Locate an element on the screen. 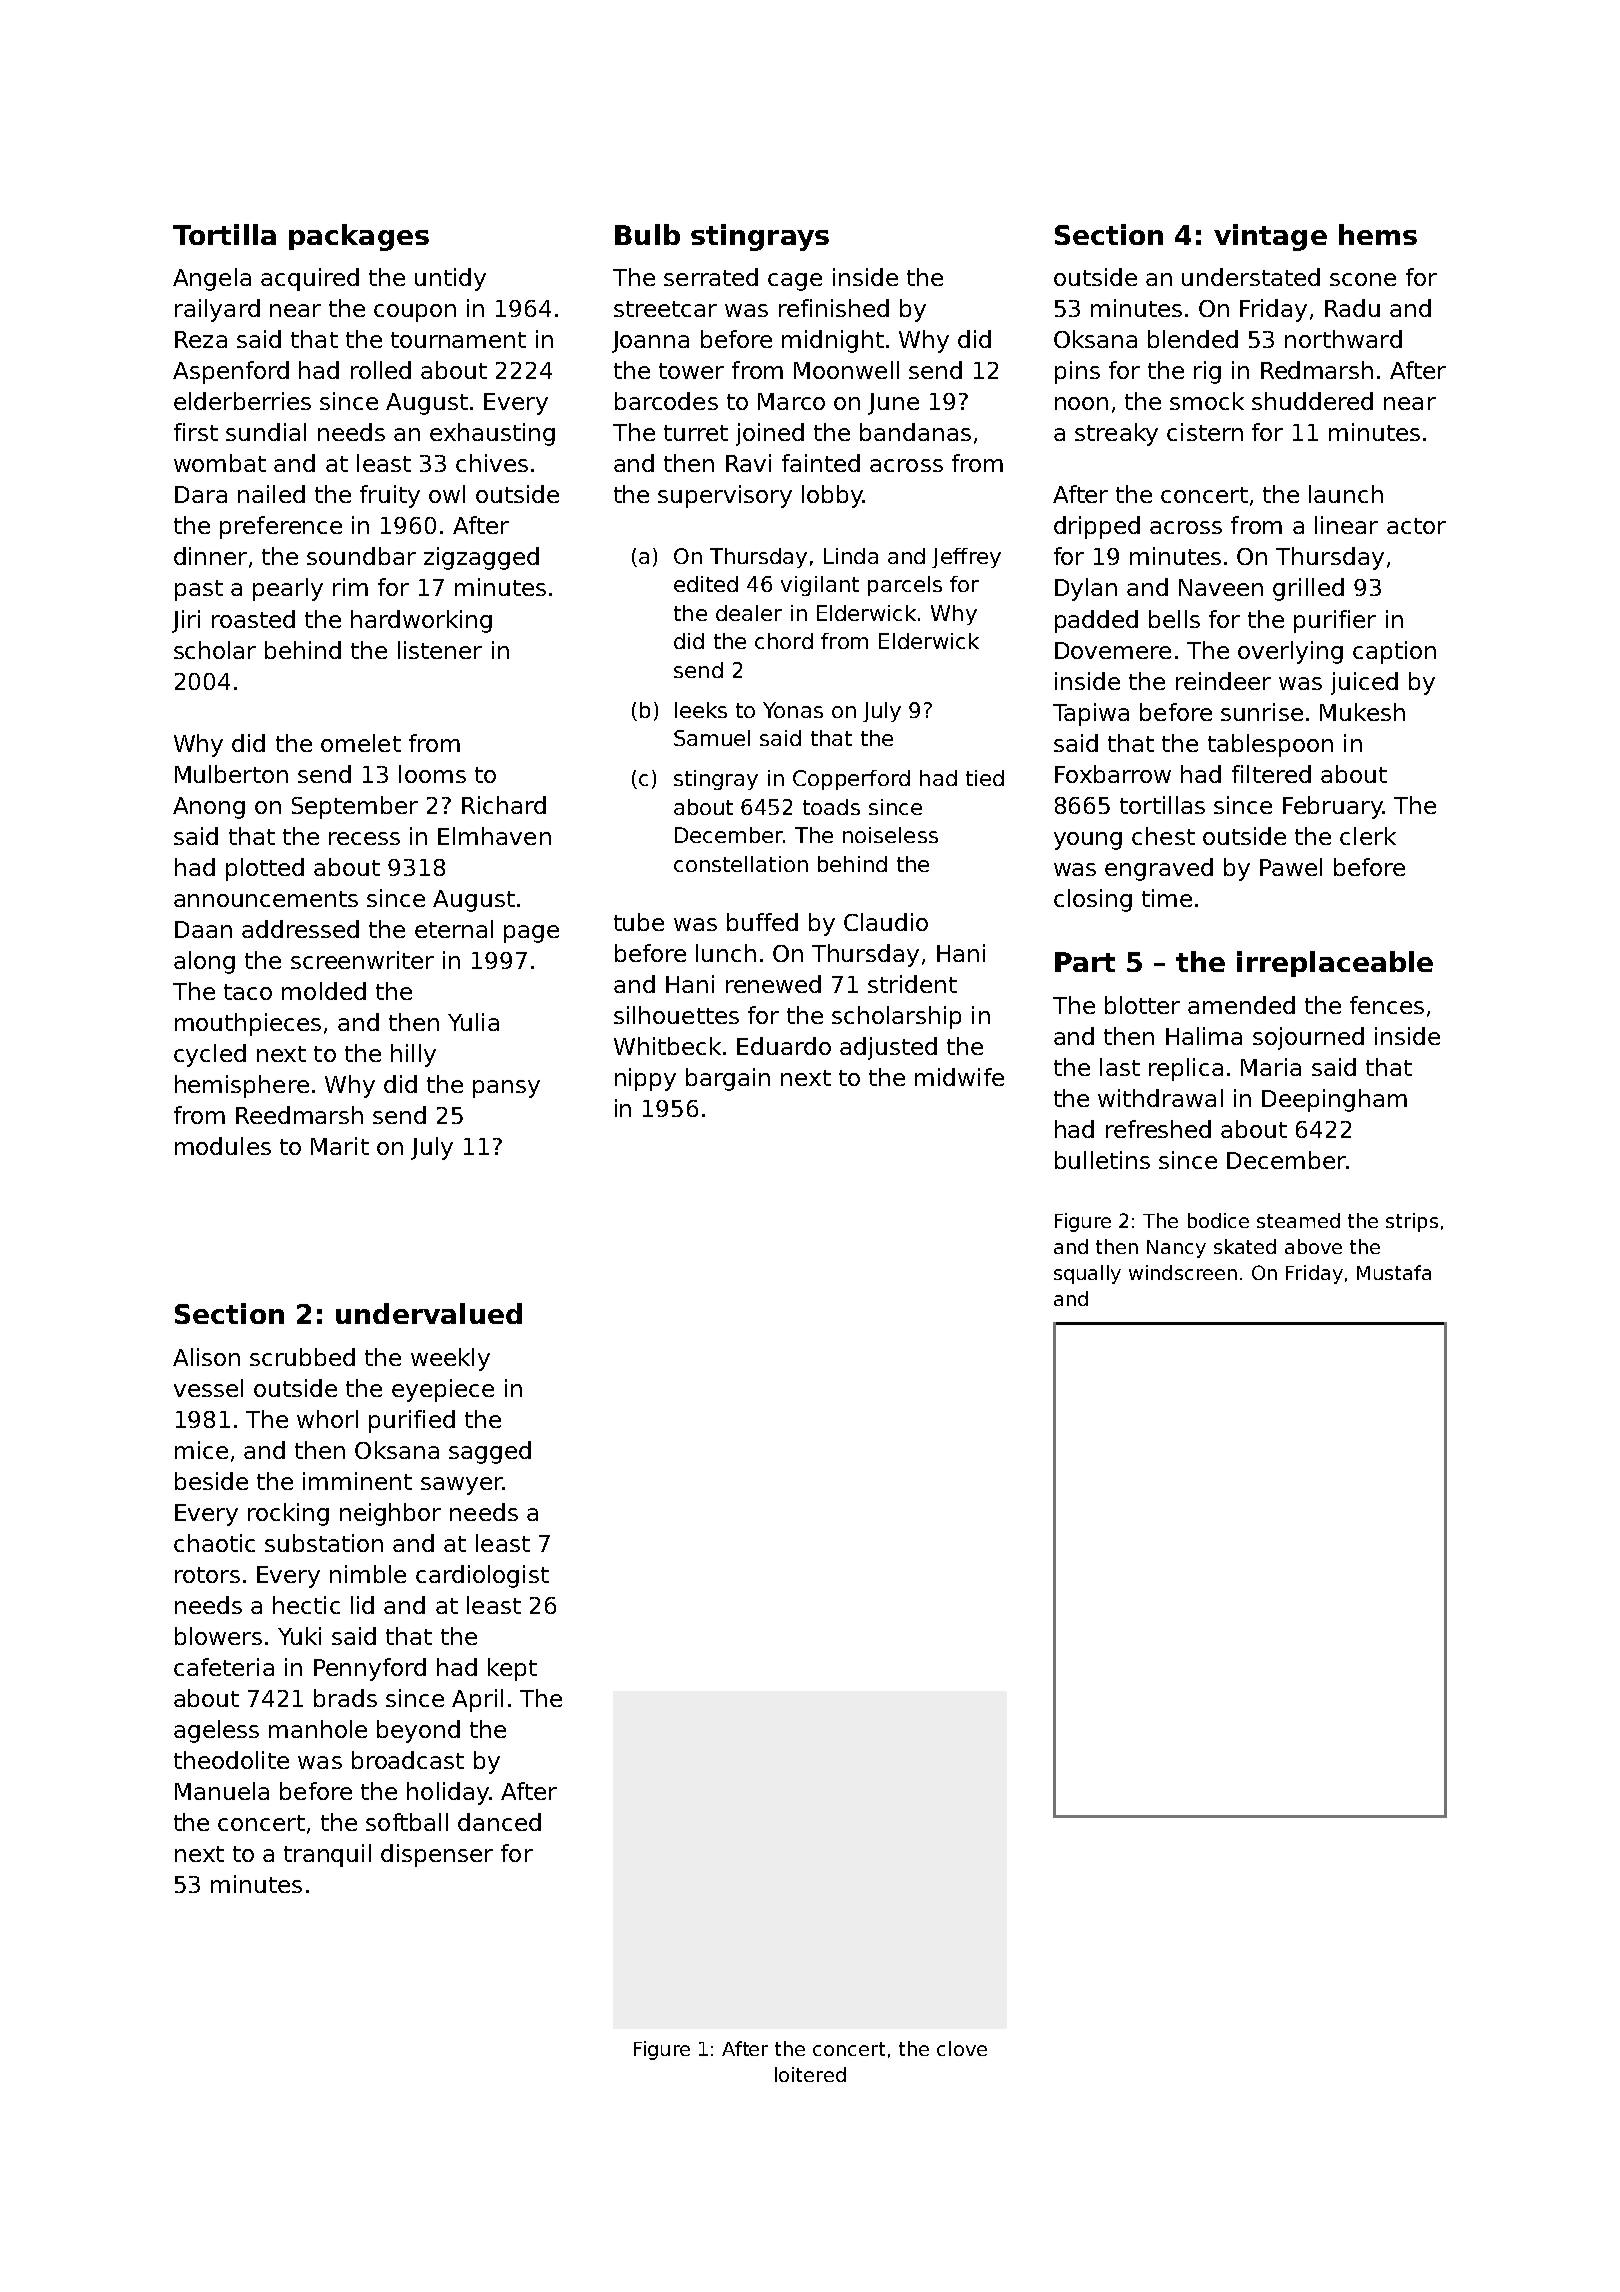 This screenshot has width=1620, height=2292. loitered is located at coordinates (810, 2074).
